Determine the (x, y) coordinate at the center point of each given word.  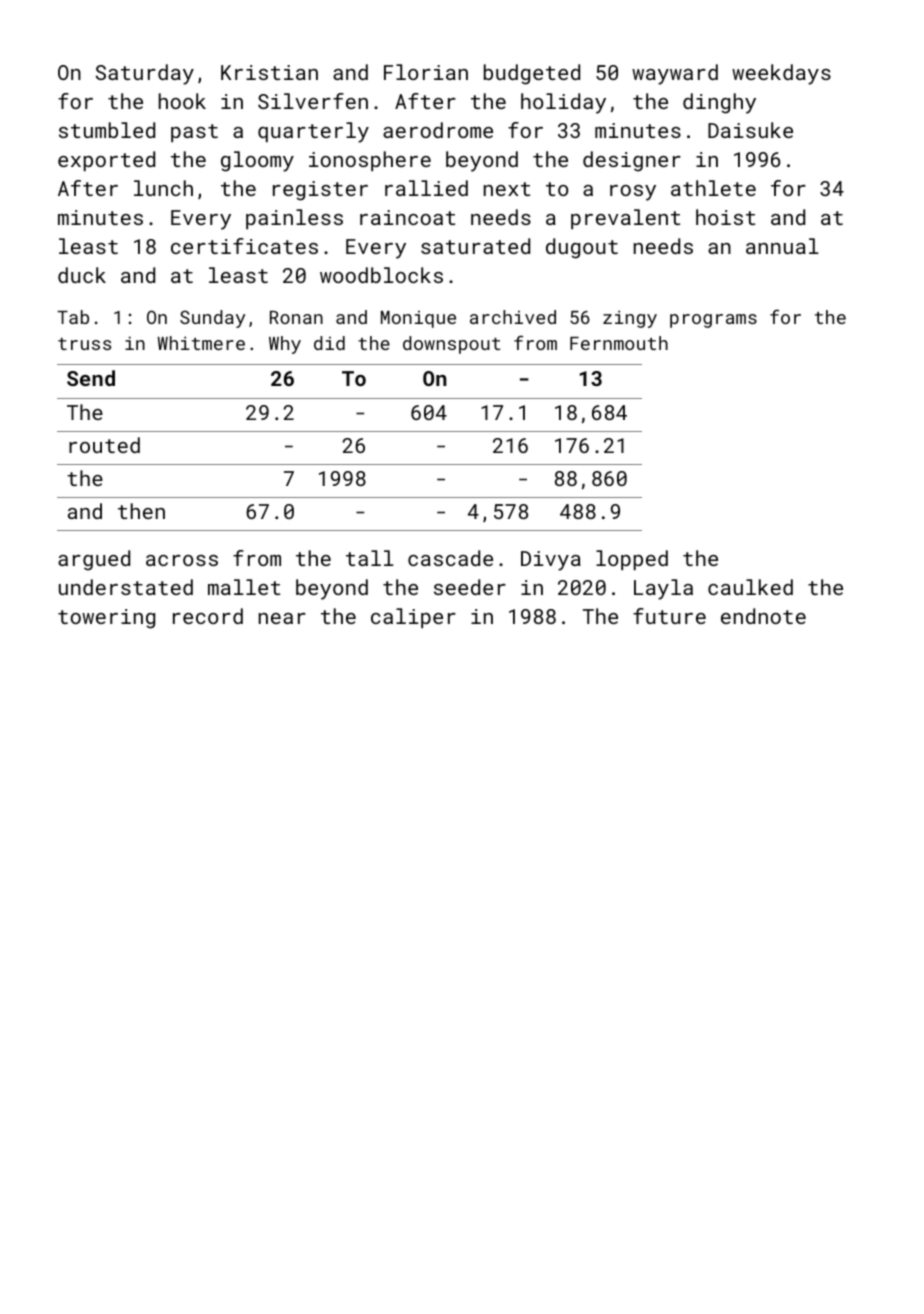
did (329, 343)
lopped (632, 560)
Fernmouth (619, 343)
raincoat (407, 217)
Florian (426, 72)
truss (84, 344)
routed (104, 445)
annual (782, 246)
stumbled (107, 130)
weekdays (781, 74)
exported (106, 161)
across (182, 560)
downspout (451, 345)
